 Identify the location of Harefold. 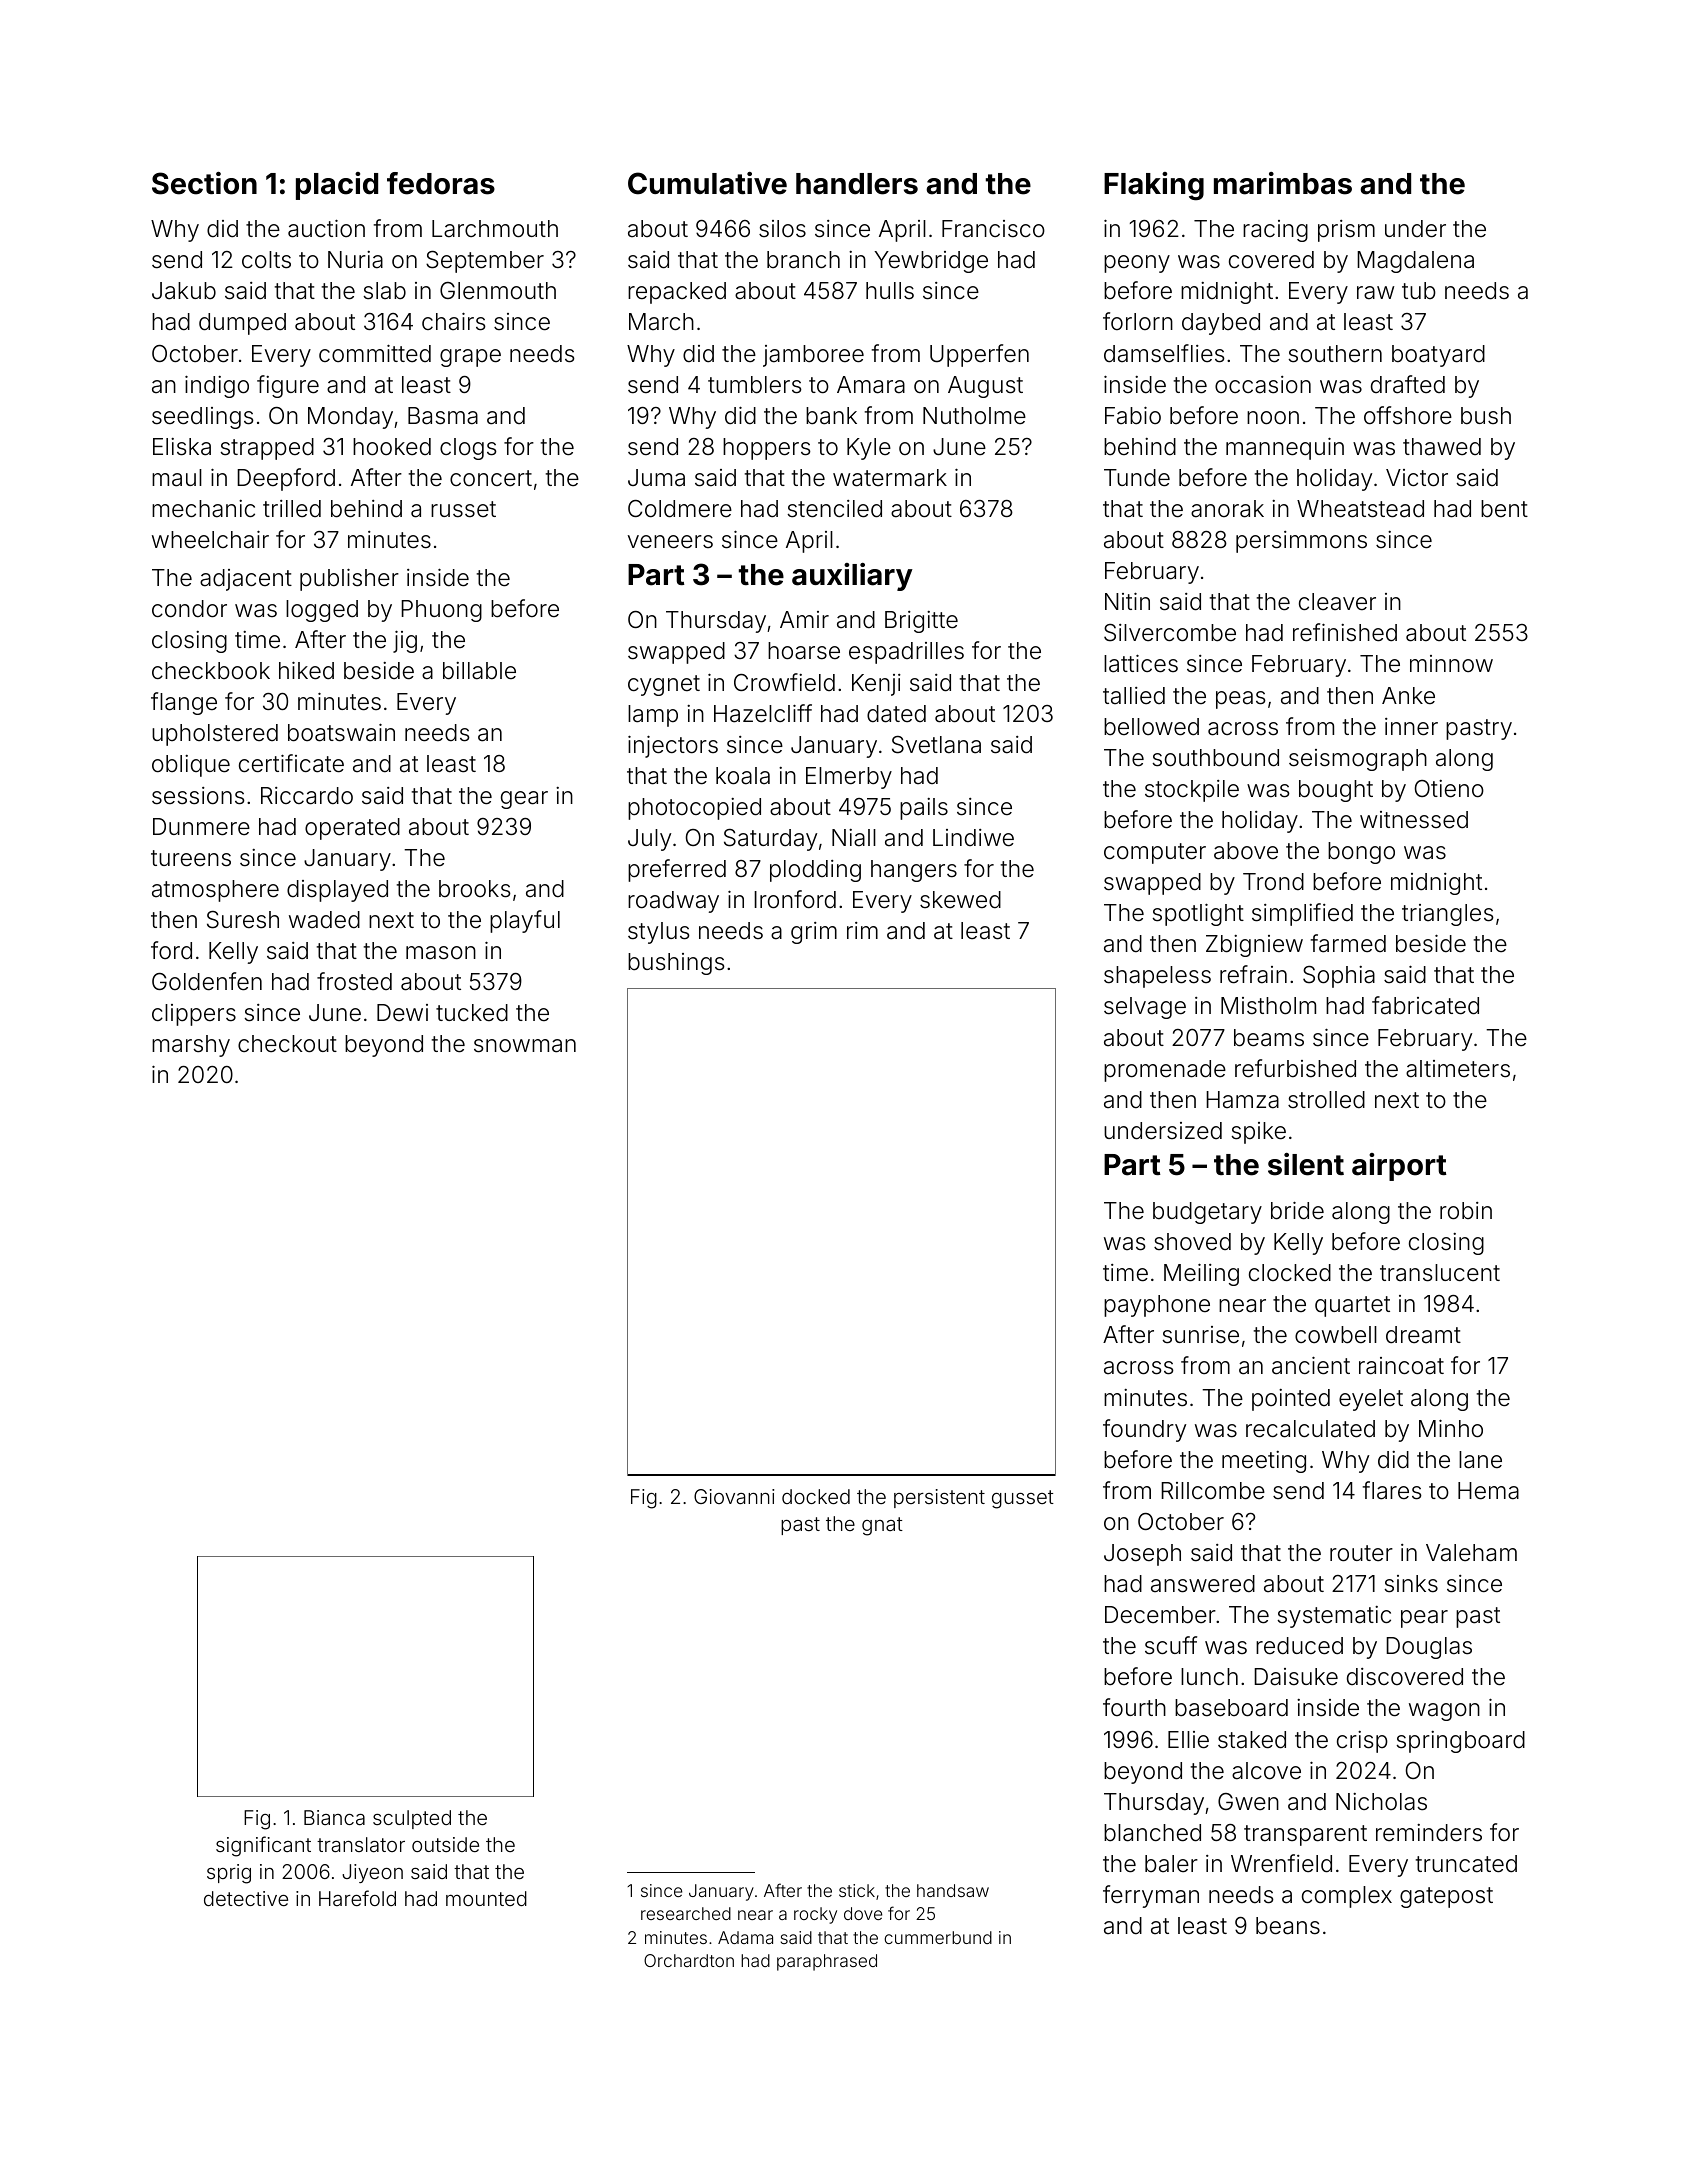
(357, 1898).
